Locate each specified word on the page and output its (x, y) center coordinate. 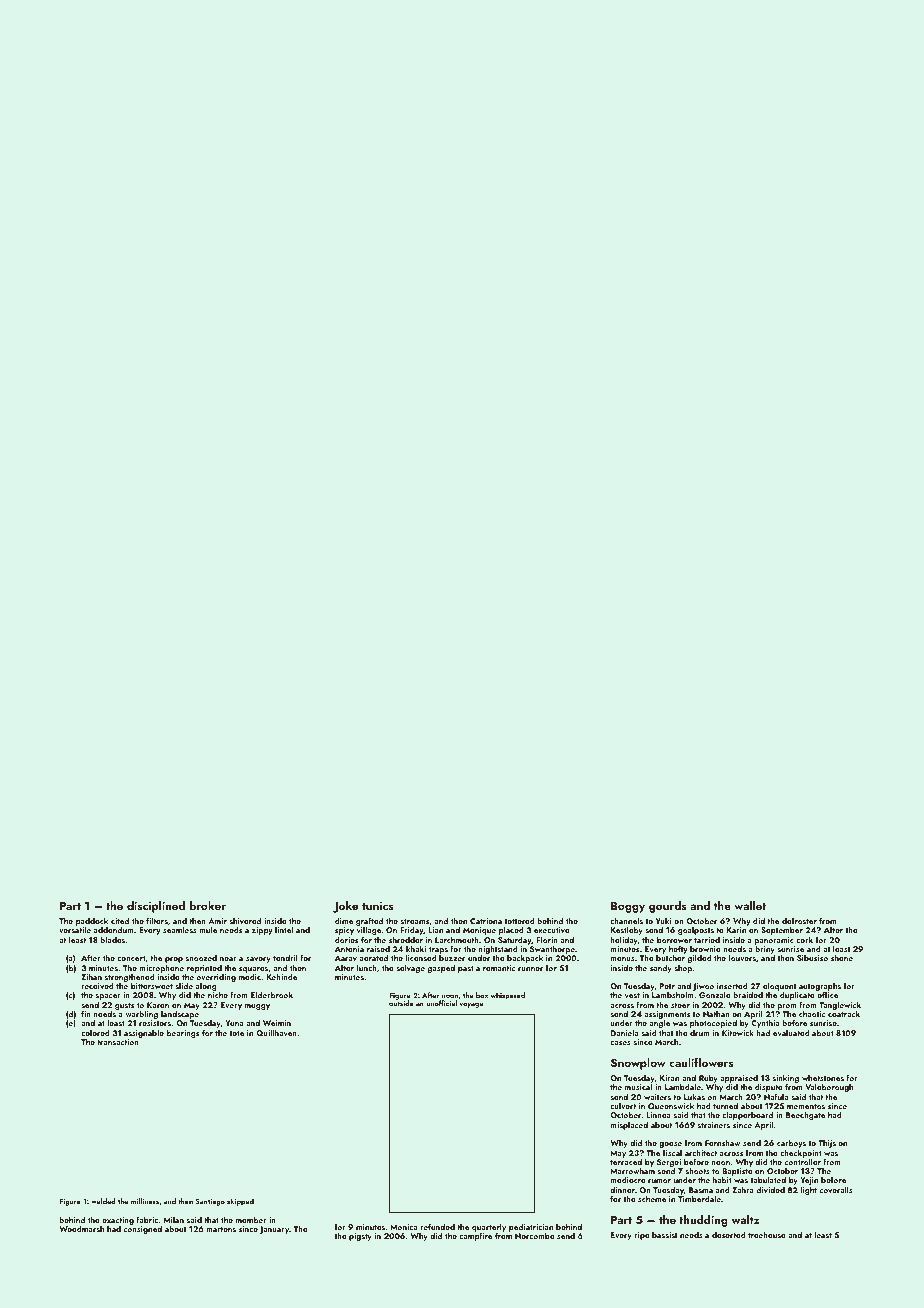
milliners (145, 1201)
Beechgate (805, 1115)
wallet (750, 905)
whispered (508, 996)
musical (638, 1087)
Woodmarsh (81, 1228)
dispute (769, 1087)
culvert (623, 1105)
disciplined (156, 907)
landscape (180, 1015)
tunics (378, 906)
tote (237, 1033)
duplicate (797, 996)
